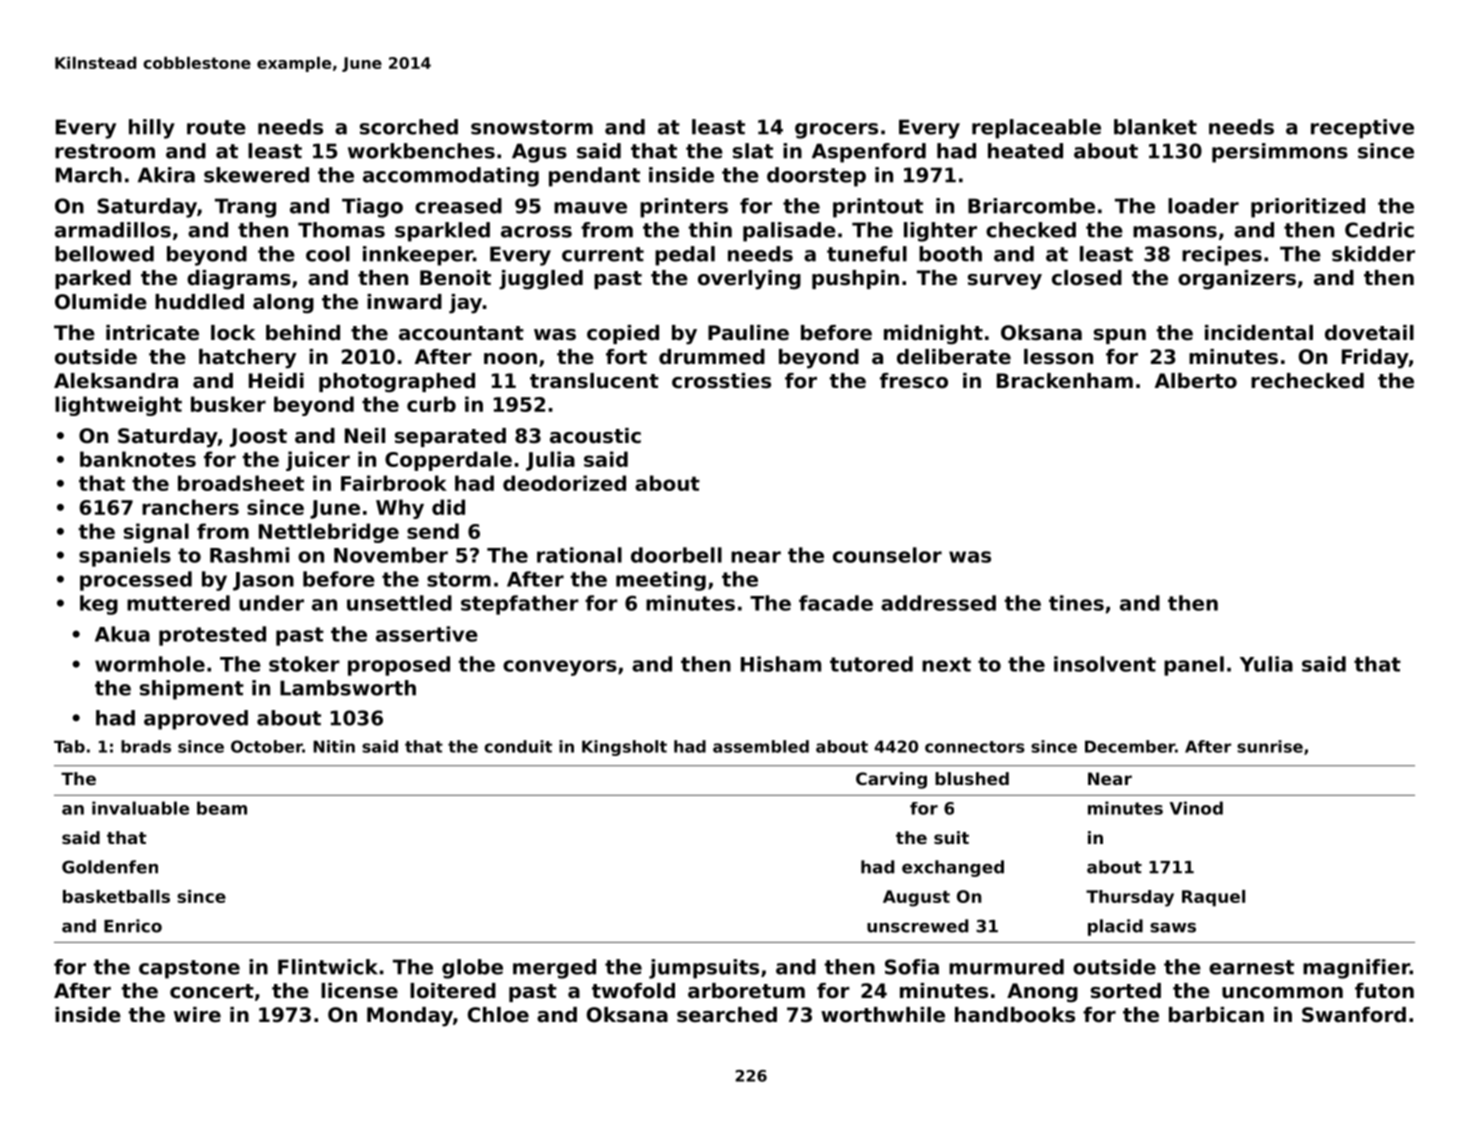 This page has height=1135, width=1469. Describe the element at coordinates (1036, 129) in the page. I see `replaceable` at that location.
